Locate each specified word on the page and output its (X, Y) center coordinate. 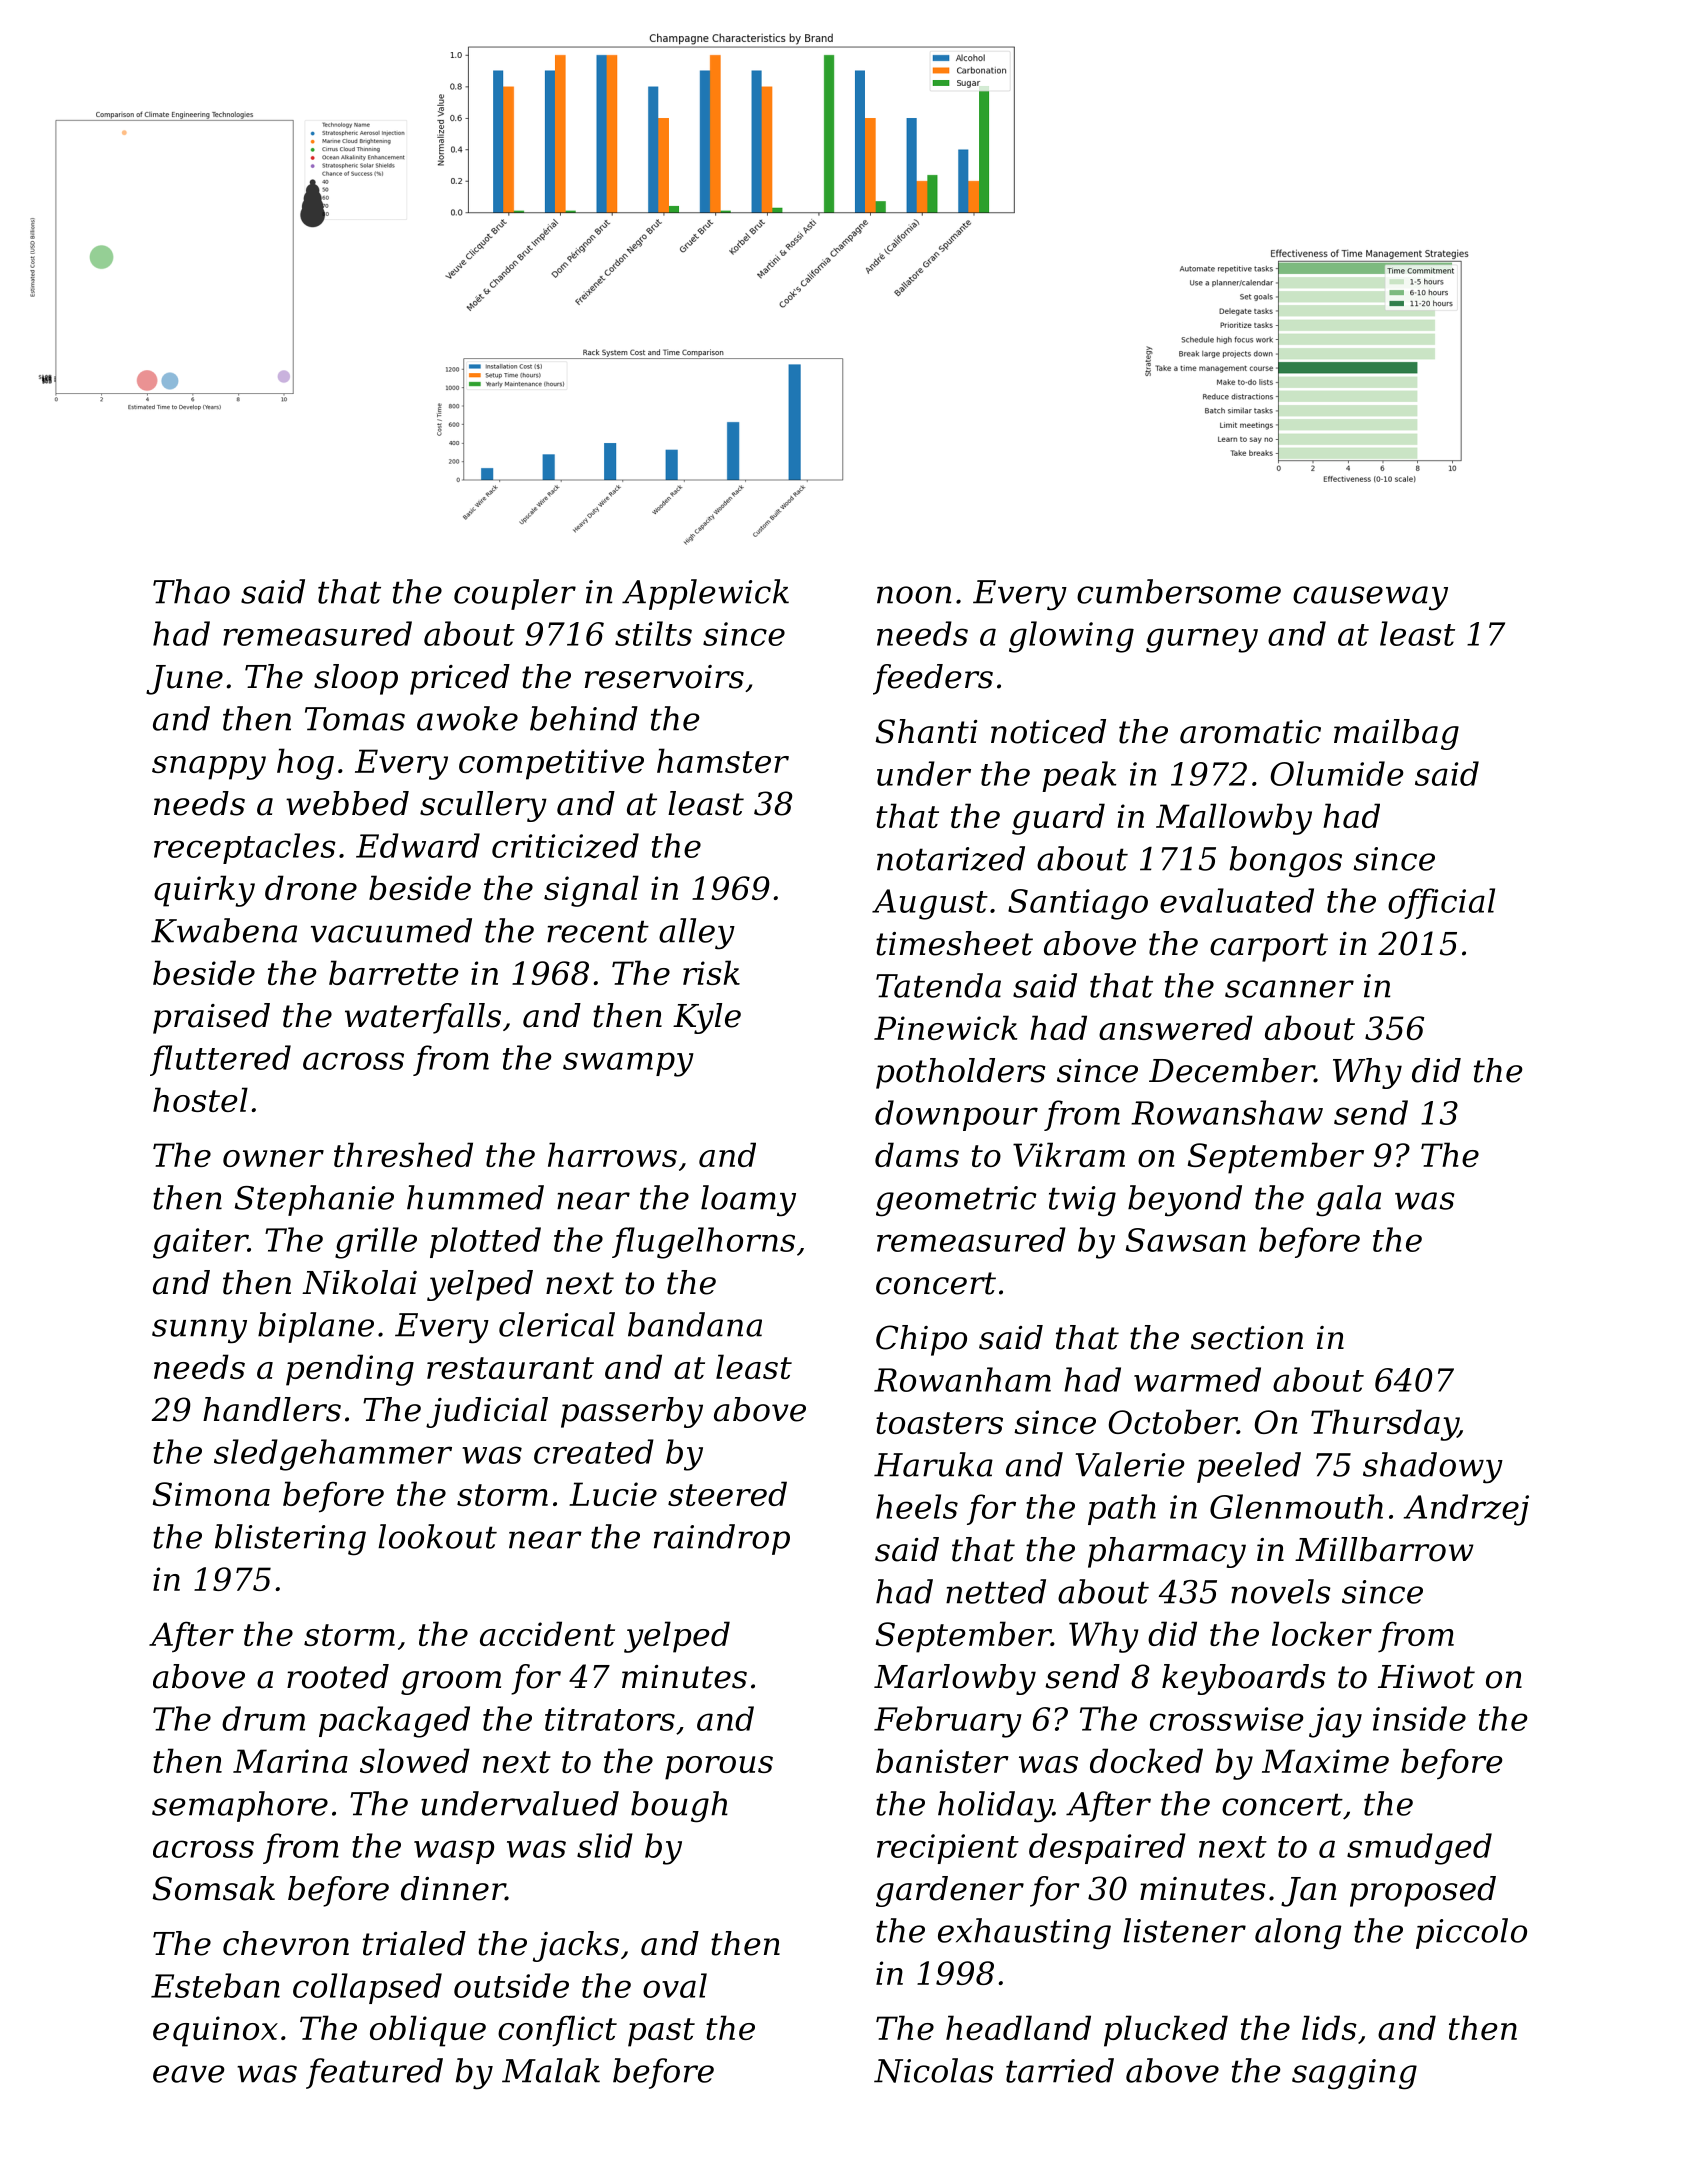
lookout (437, 1536)
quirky (204, 891)
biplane (316, 1327)
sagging (1354, 2074)
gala (1348, 1201)
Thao (191, 591)
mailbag (1396, 734)
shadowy (1433, 1468)
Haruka (933, 1464)
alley (697, 934)
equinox (215, 2031)
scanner (1289, 989)
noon (914, 595)
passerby (632, 1412)
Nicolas (934, 2070)
